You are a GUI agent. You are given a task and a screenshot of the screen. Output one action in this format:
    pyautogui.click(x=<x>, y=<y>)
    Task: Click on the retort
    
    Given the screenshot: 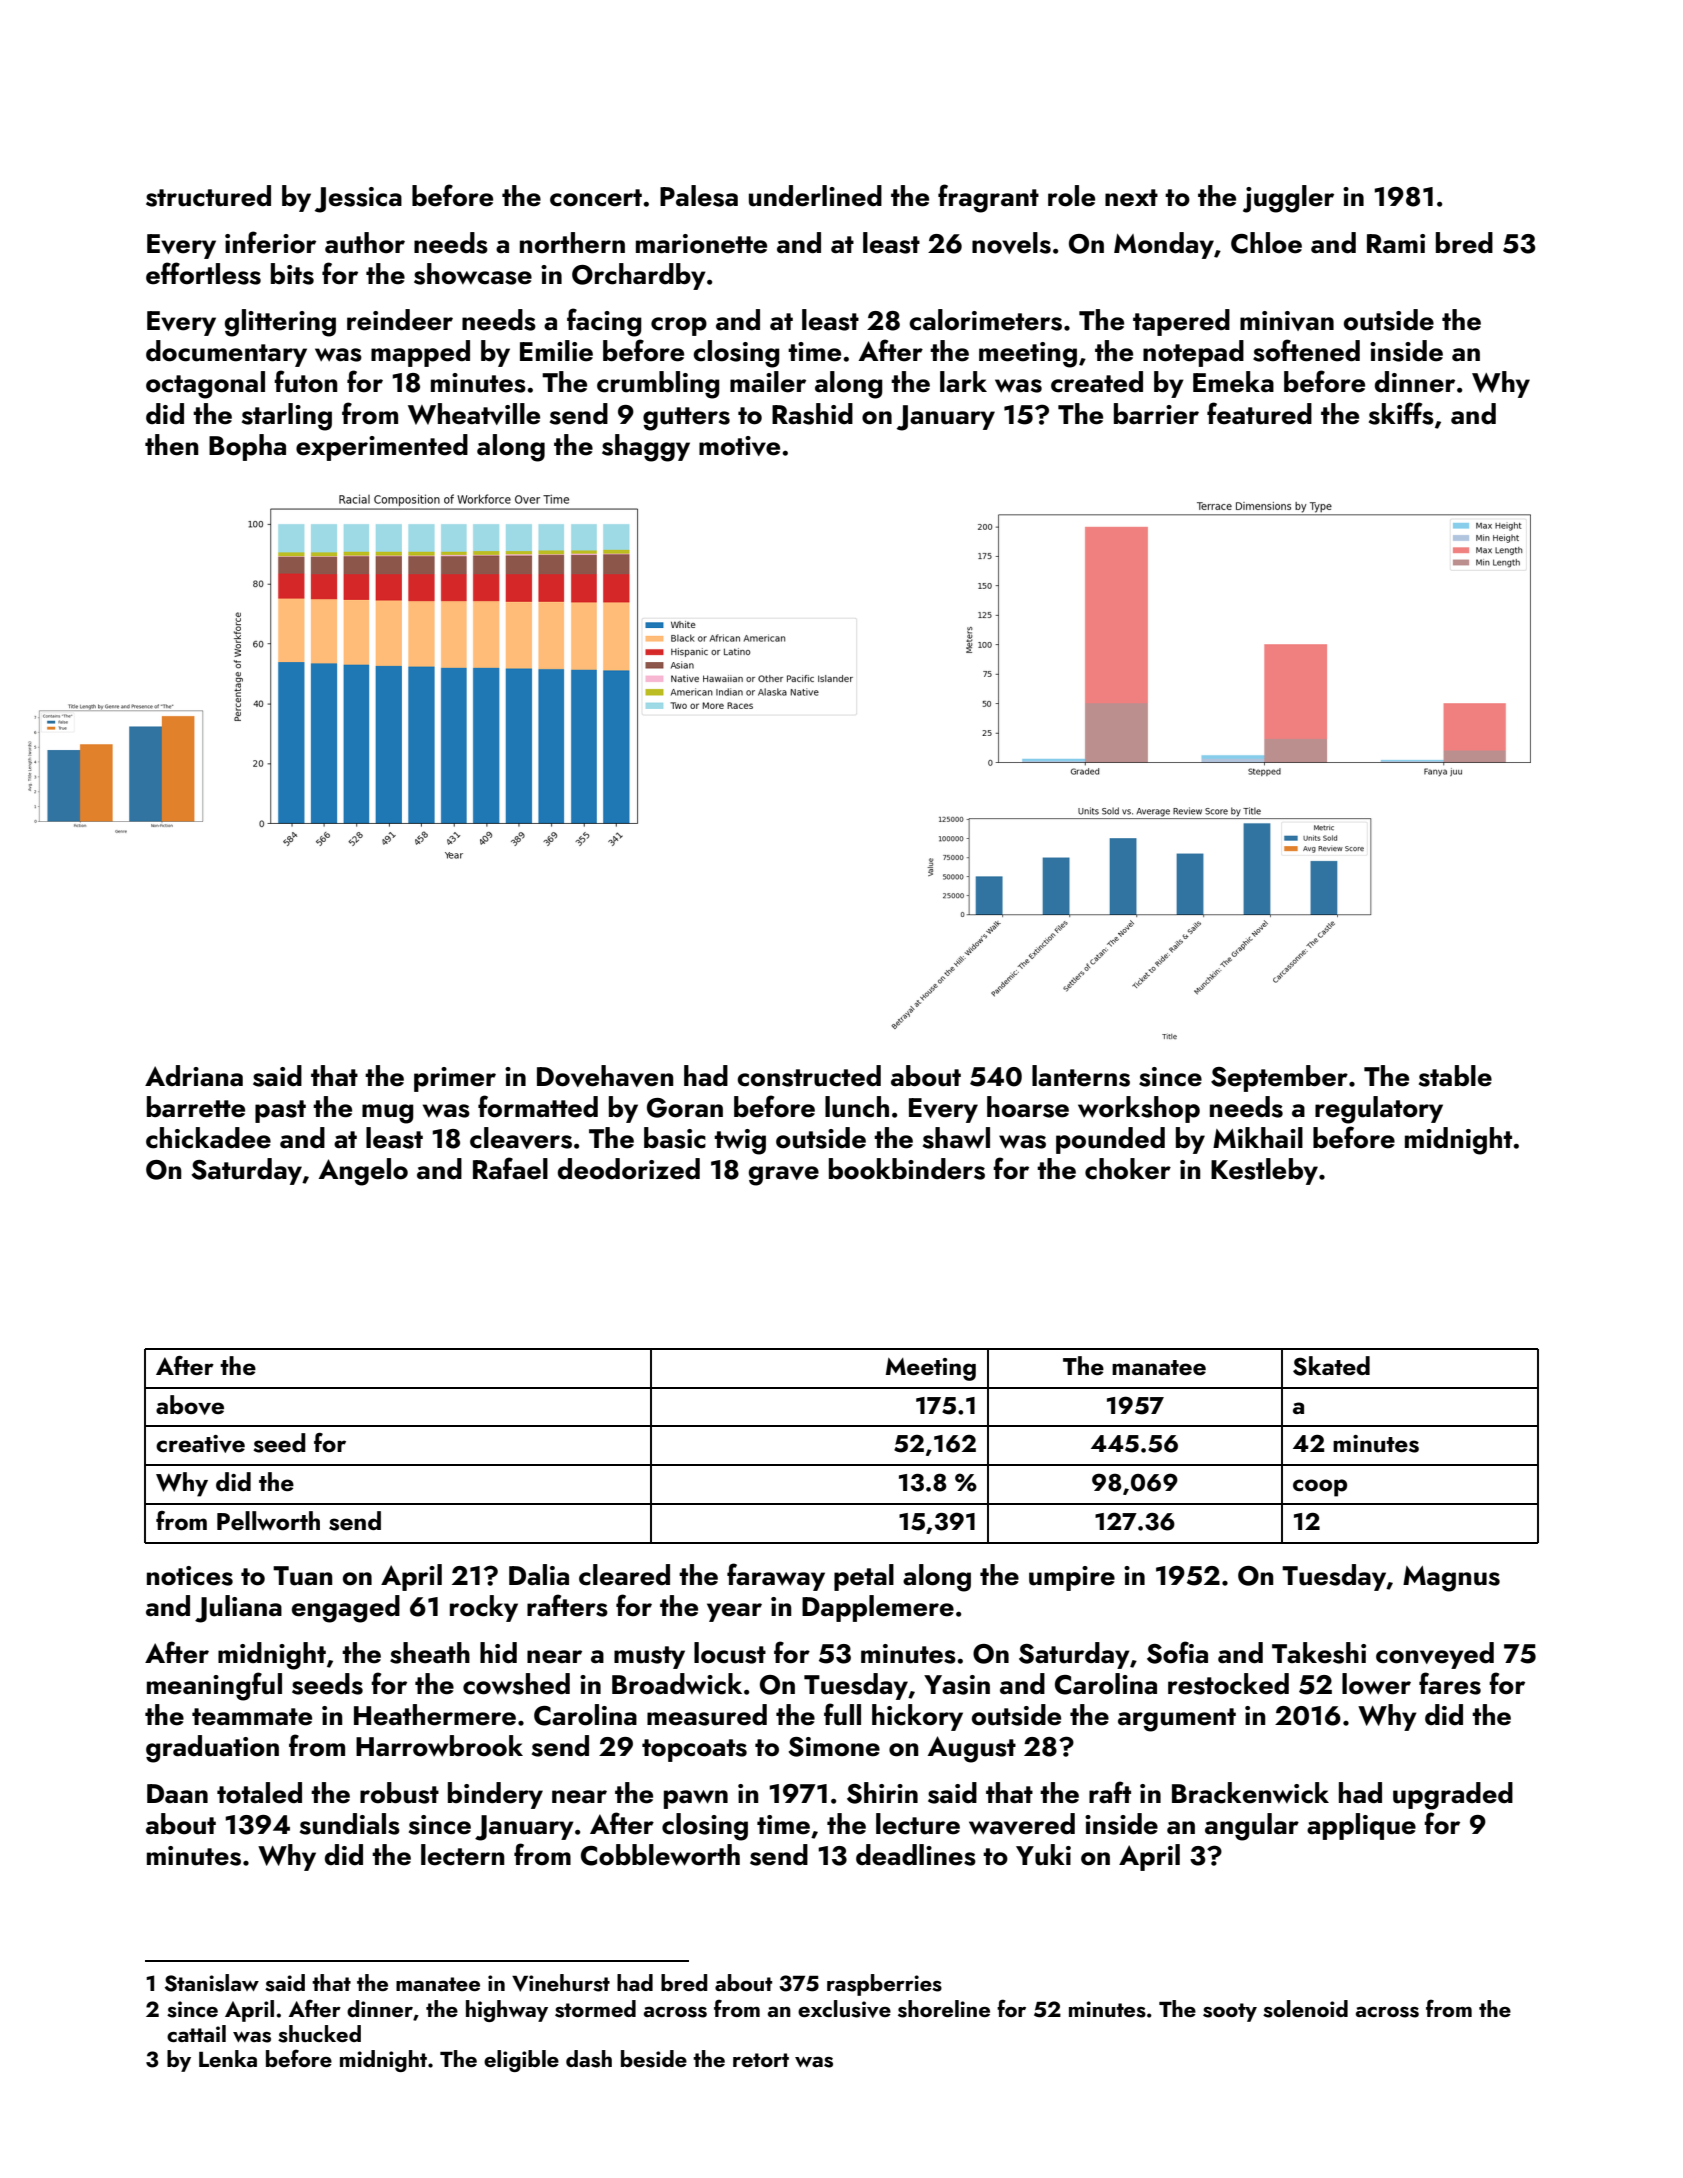 What is the action you would take?
    pyautogui.click(x=761, y=2060)
